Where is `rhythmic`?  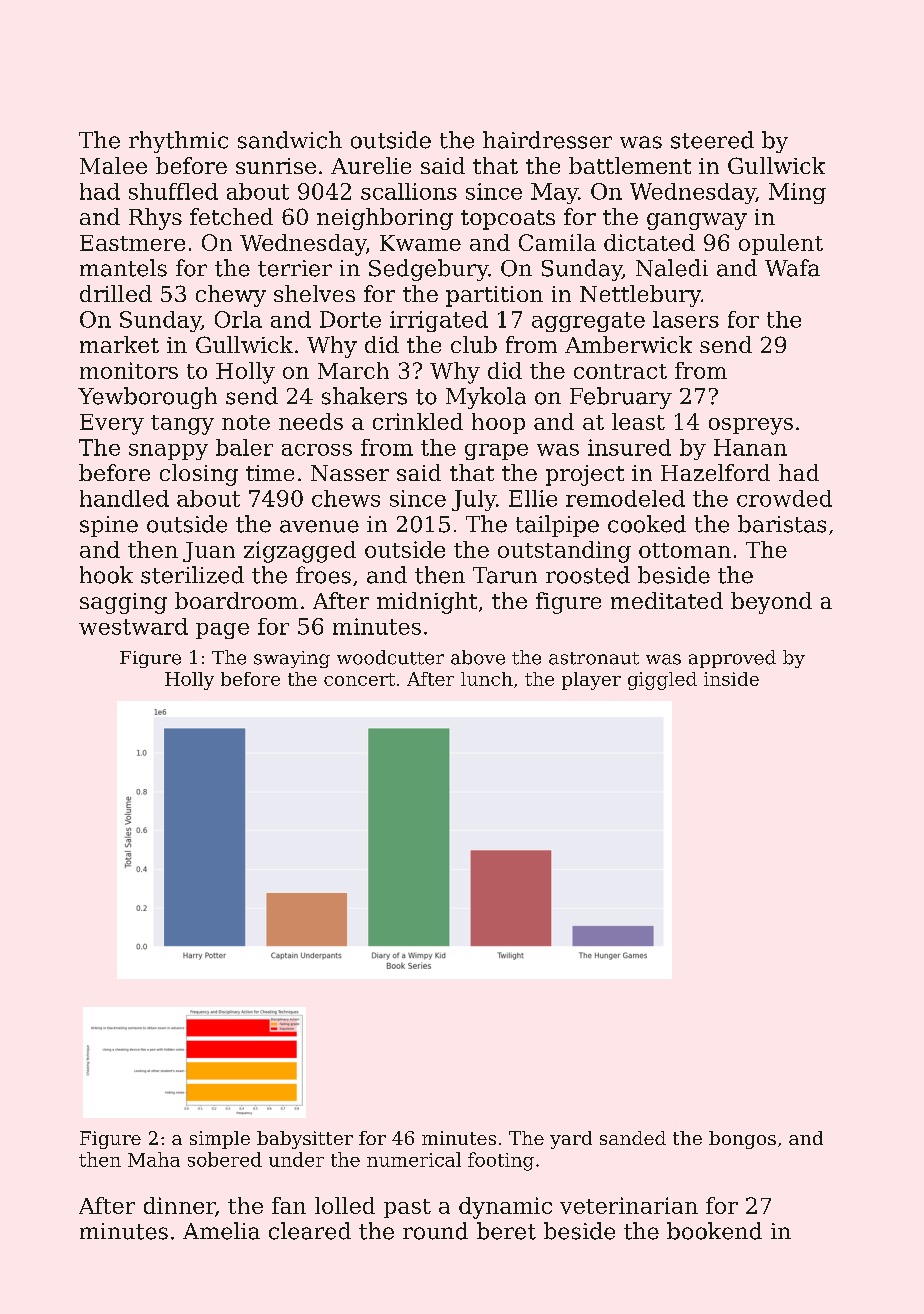 rhythmic is located at coordinates (178, 142).
